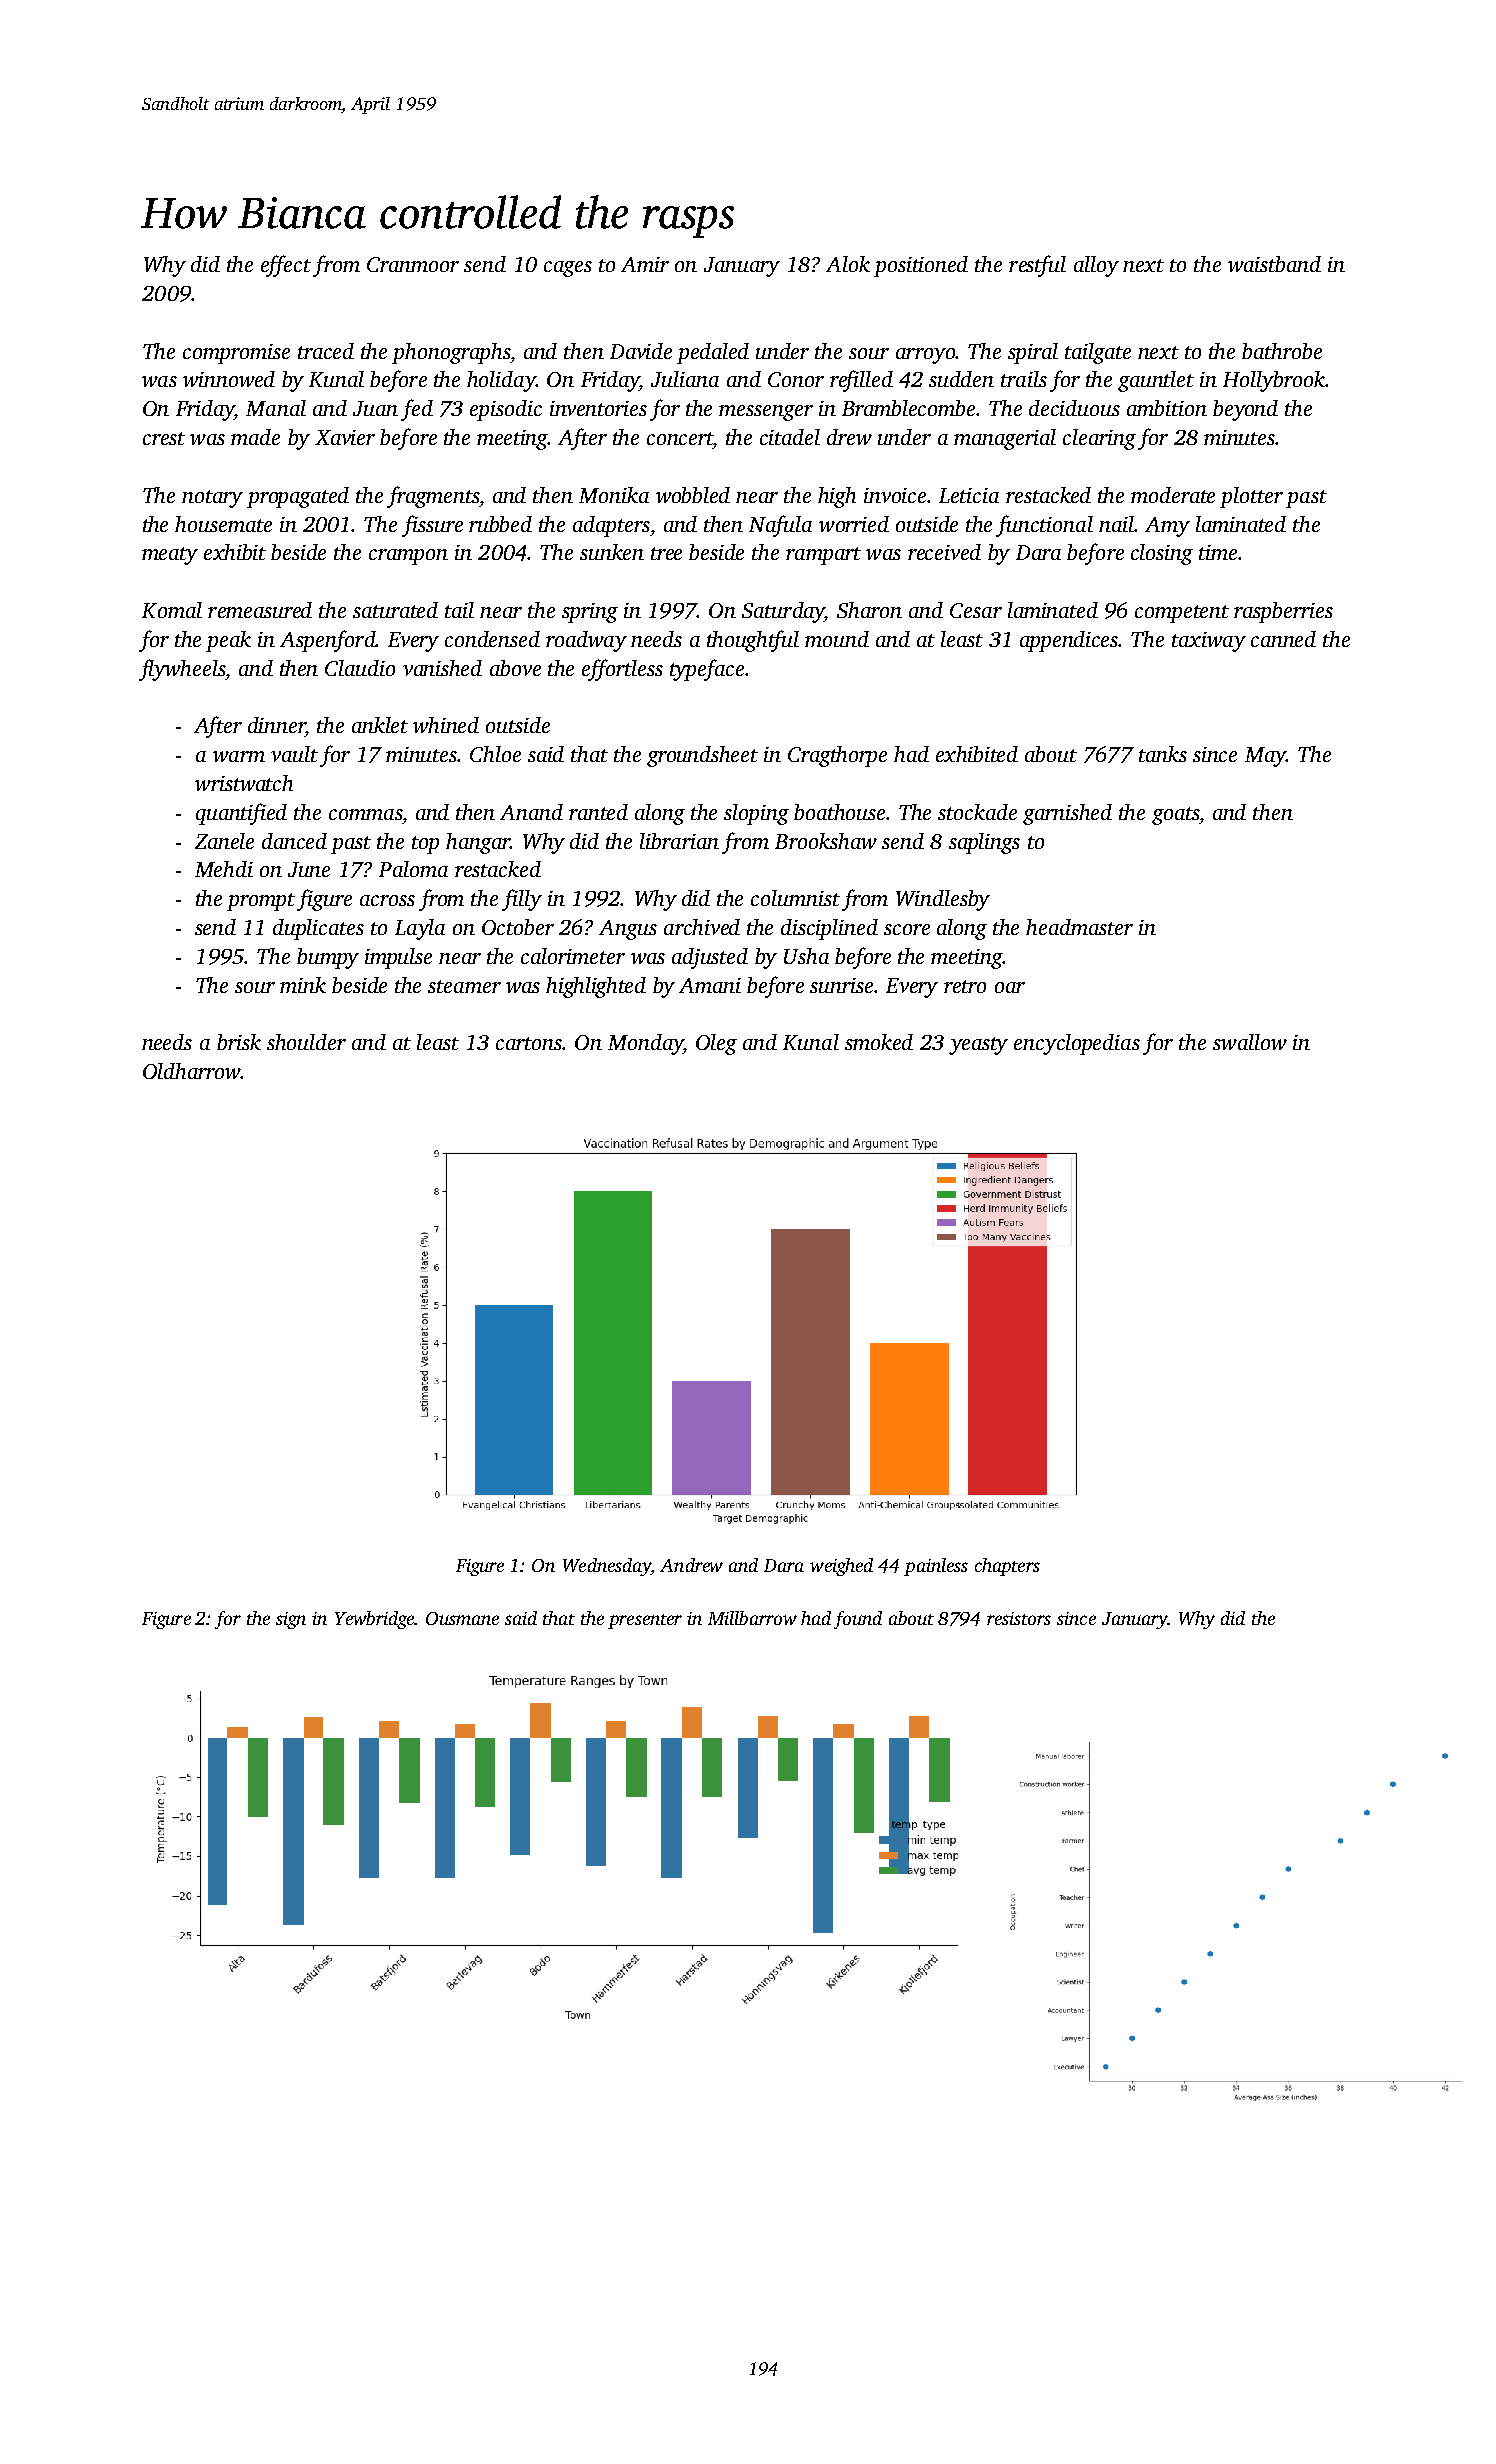  What do you see at coordinates (375, 1620) in the screenshot?
I see `Yewbridge` at bounding box center [375, 1620].
